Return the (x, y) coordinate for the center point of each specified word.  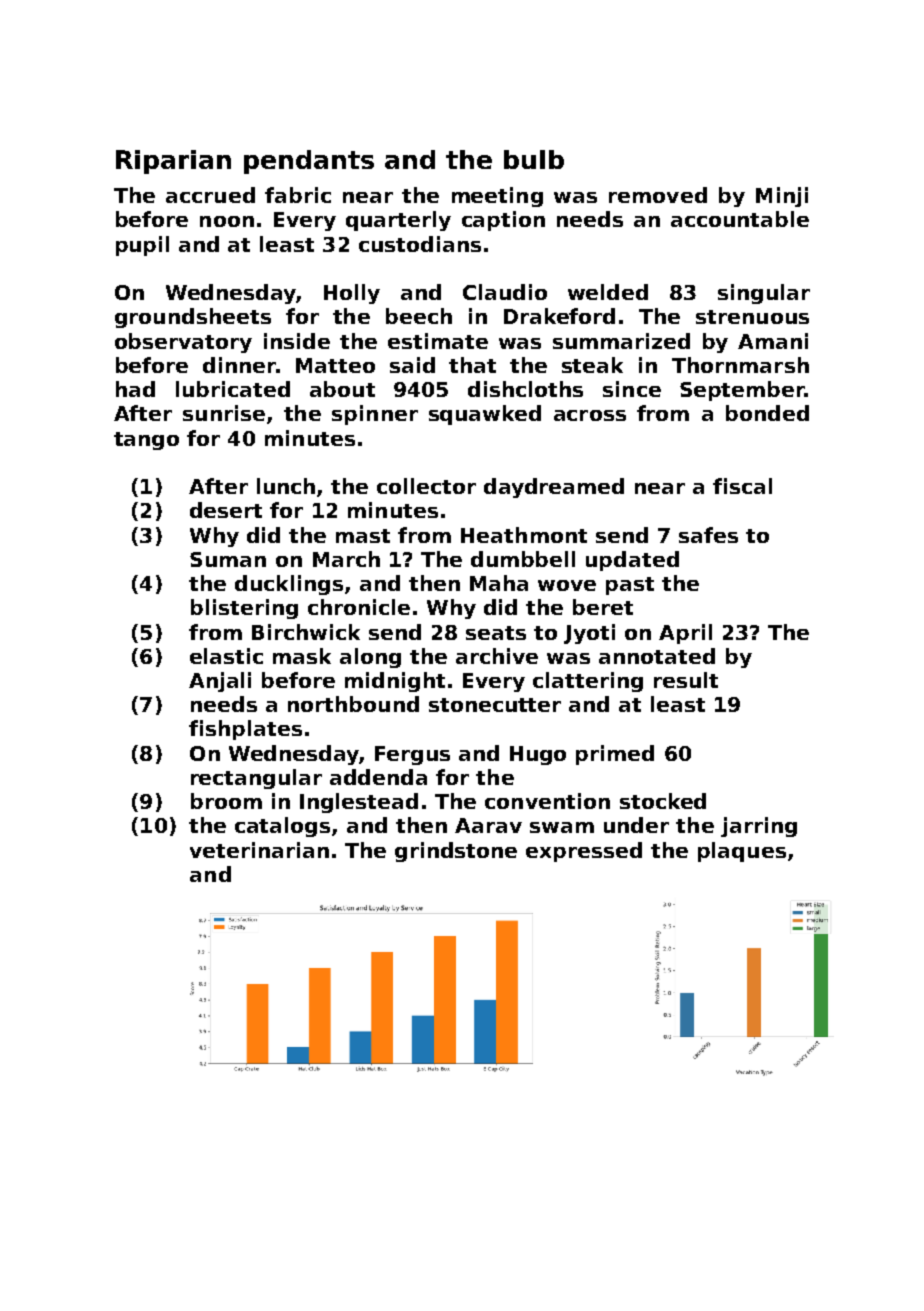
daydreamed (554, 488)
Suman (228, 559)
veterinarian (259, 850)
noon (227, 221)
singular (764, 294)
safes (708, 535)
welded (608, 292)
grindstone (456, 852)
